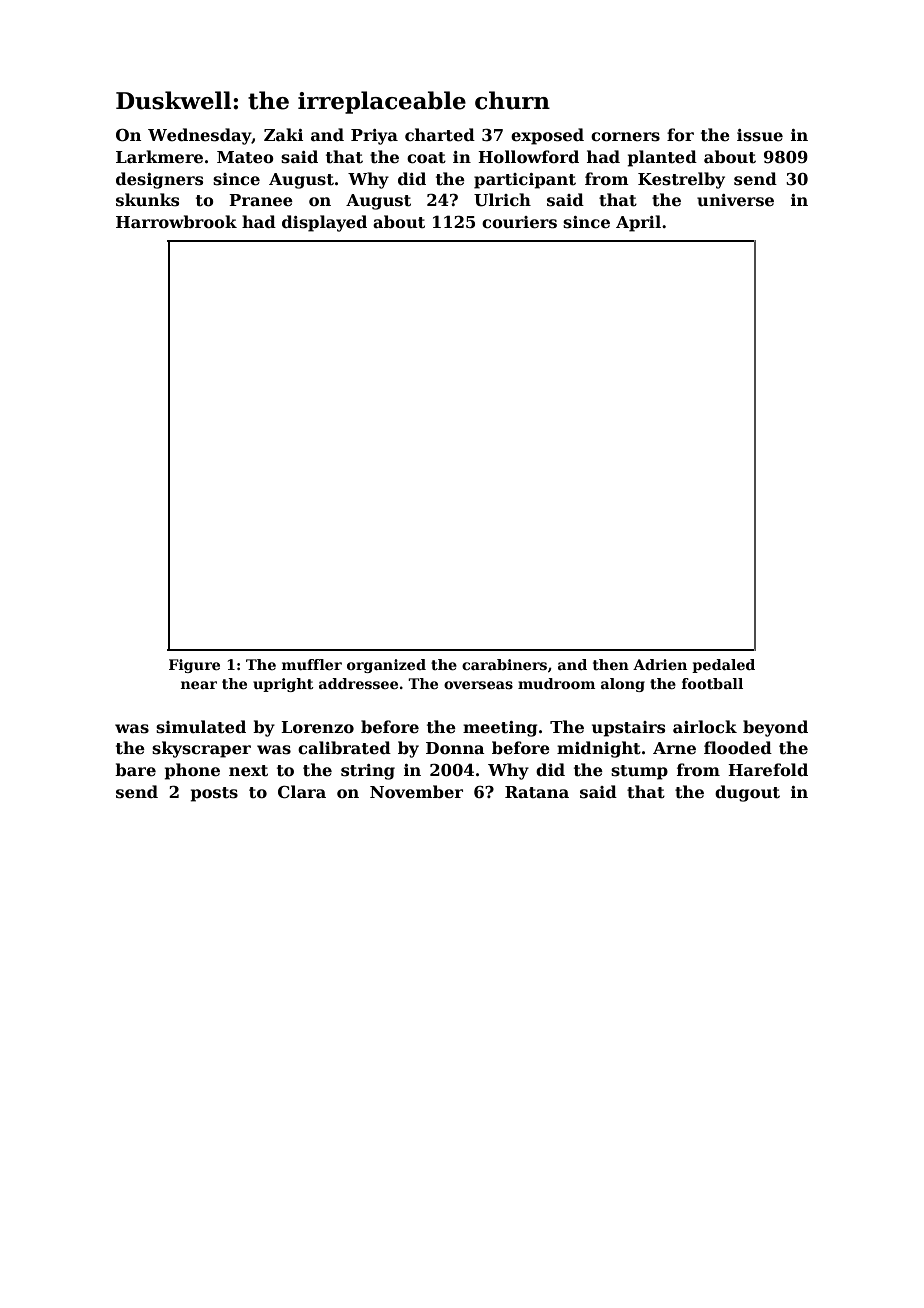 The image size is (924, 1308). Describe the element at coordinates (638, 223) in the screenshot. I see `April` at that location.
